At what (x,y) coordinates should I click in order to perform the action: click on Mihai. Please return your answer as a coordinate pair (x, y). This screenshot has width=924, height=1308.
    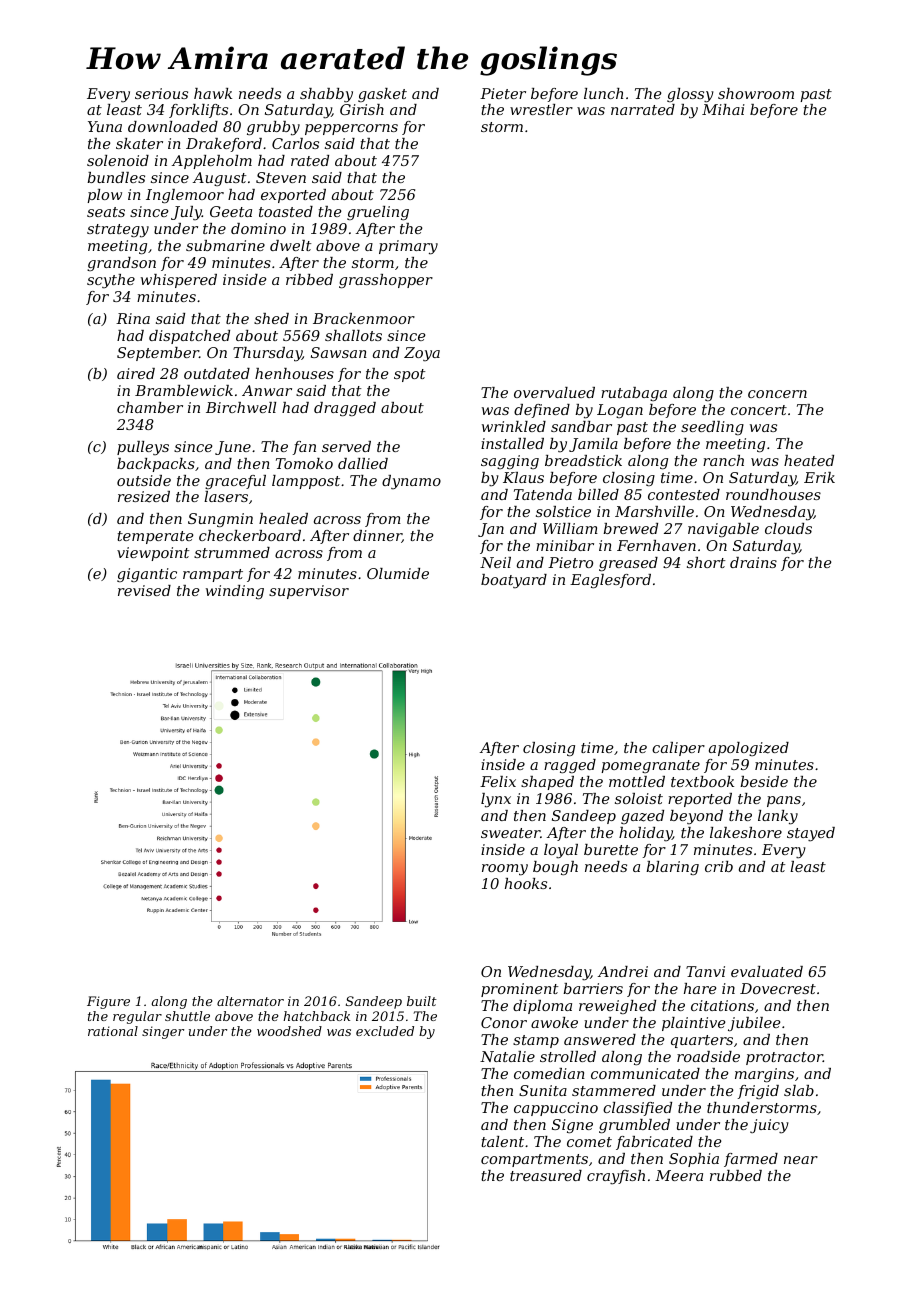
    Looking at the image, I should click on (723, 109).
